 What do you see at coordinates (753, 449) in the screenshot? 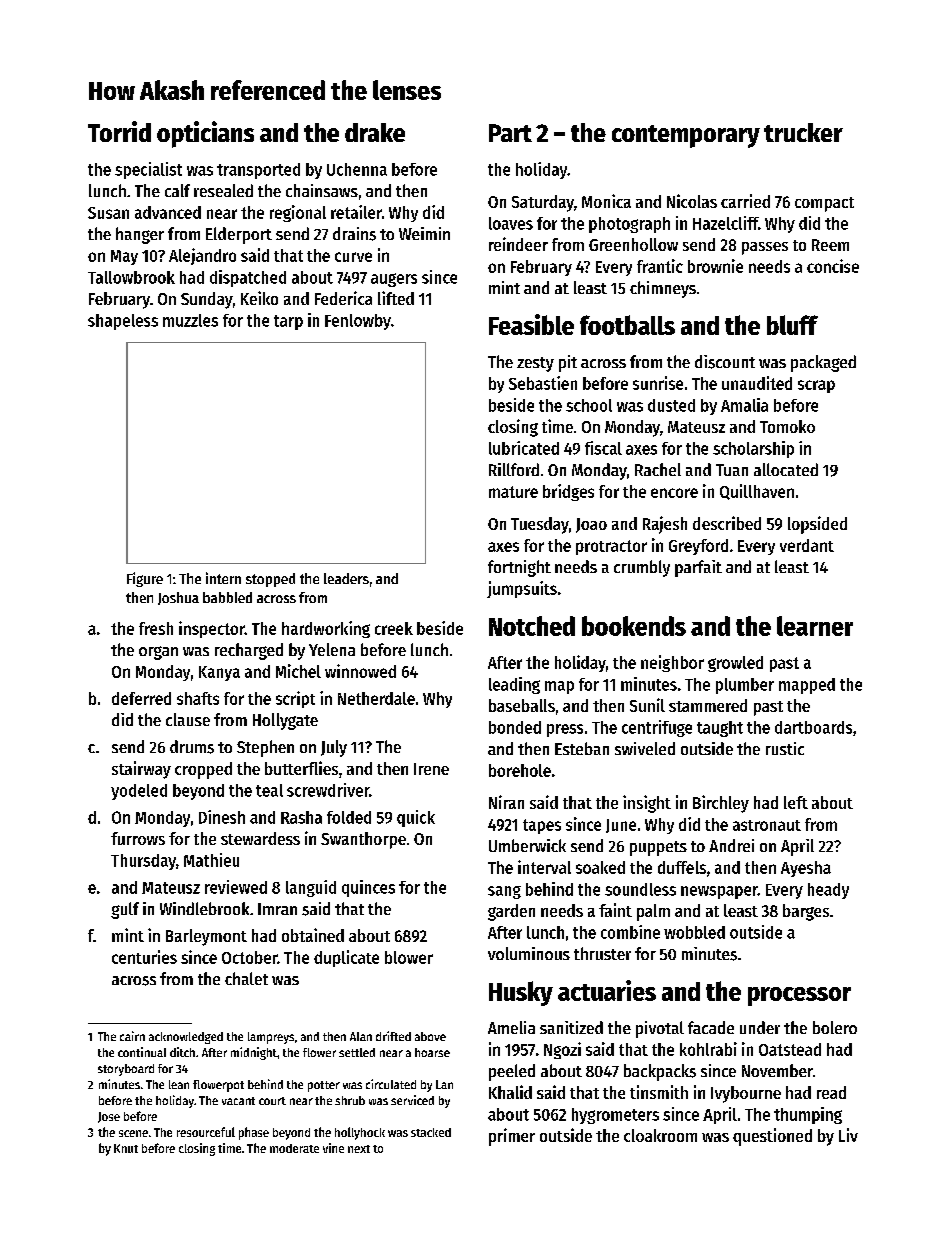
I see `scholarship` at bounding box center [753, 449].
